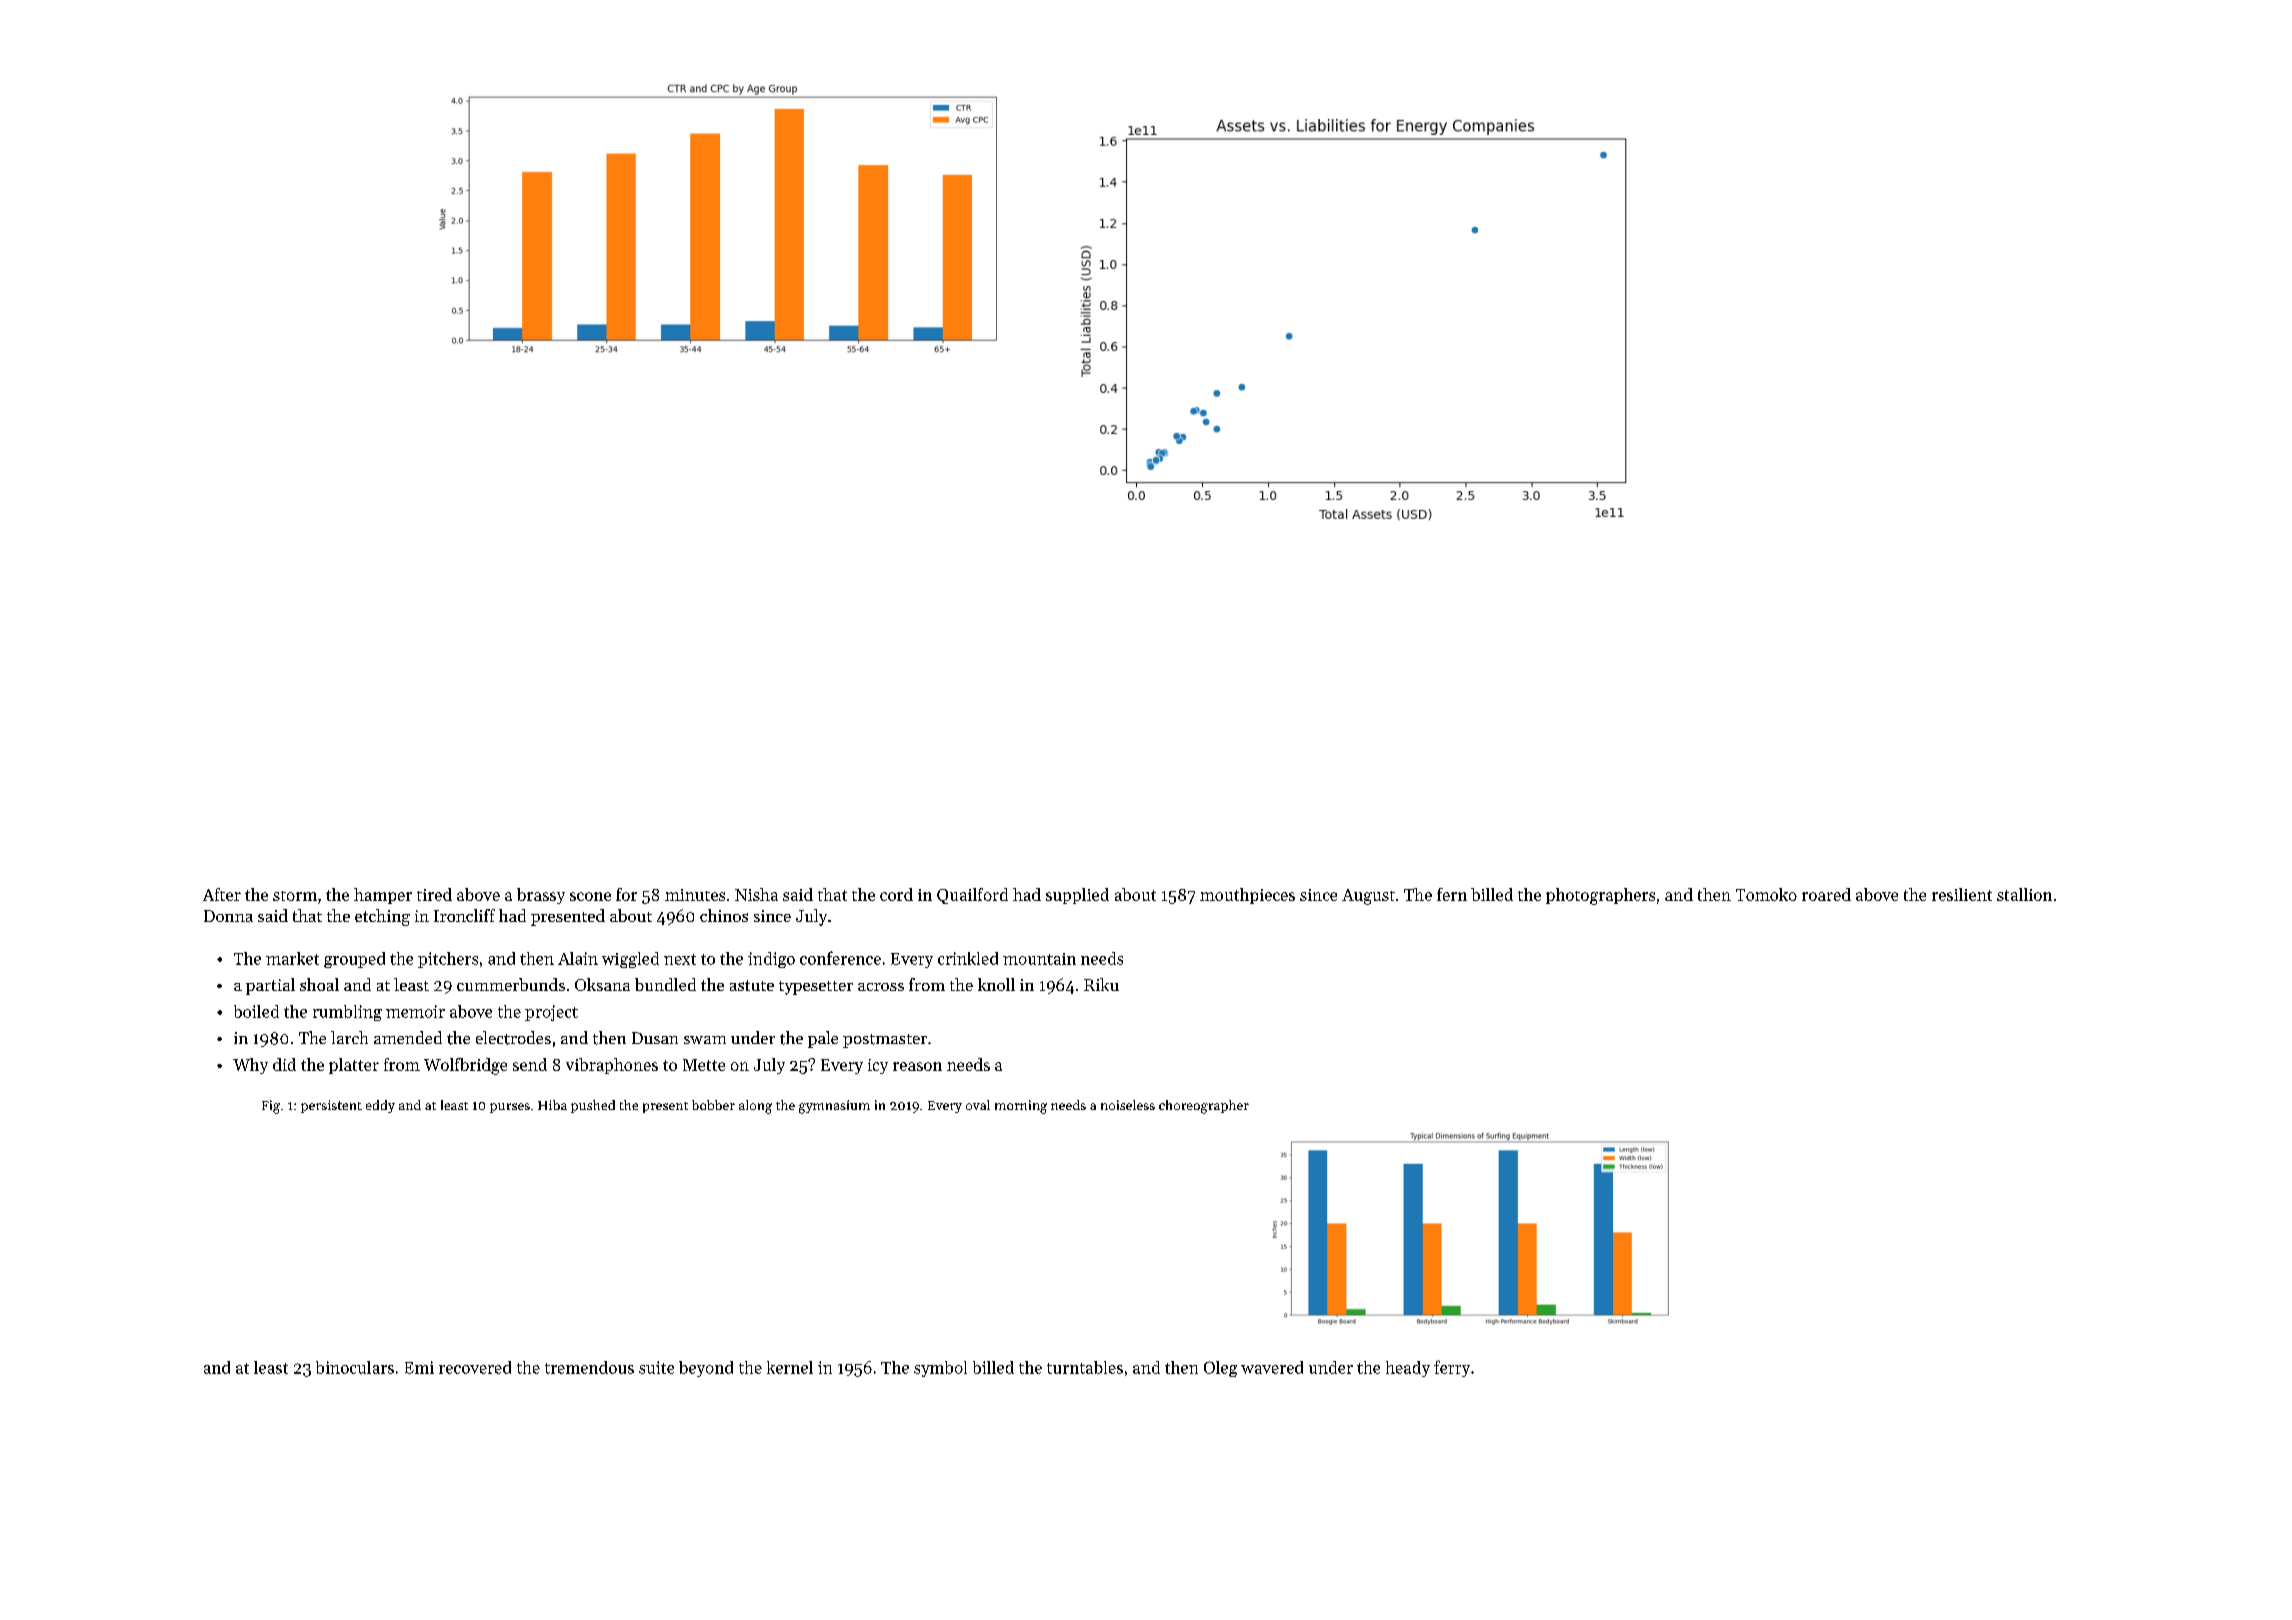  I want to click on choreographer, so click(1204, 1107).
